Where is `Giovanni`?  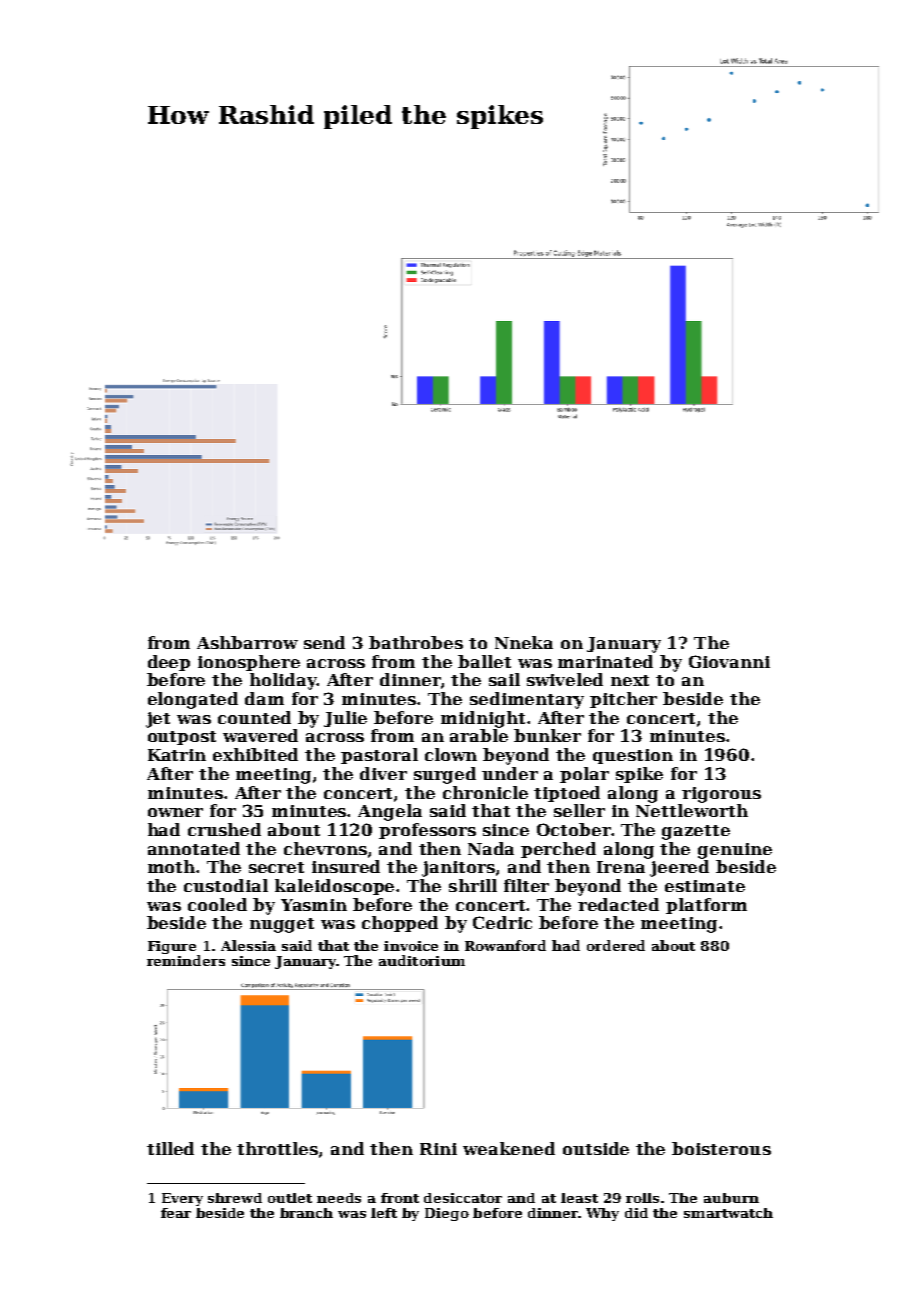 Giovanni is located at coordinates (729, 661).
